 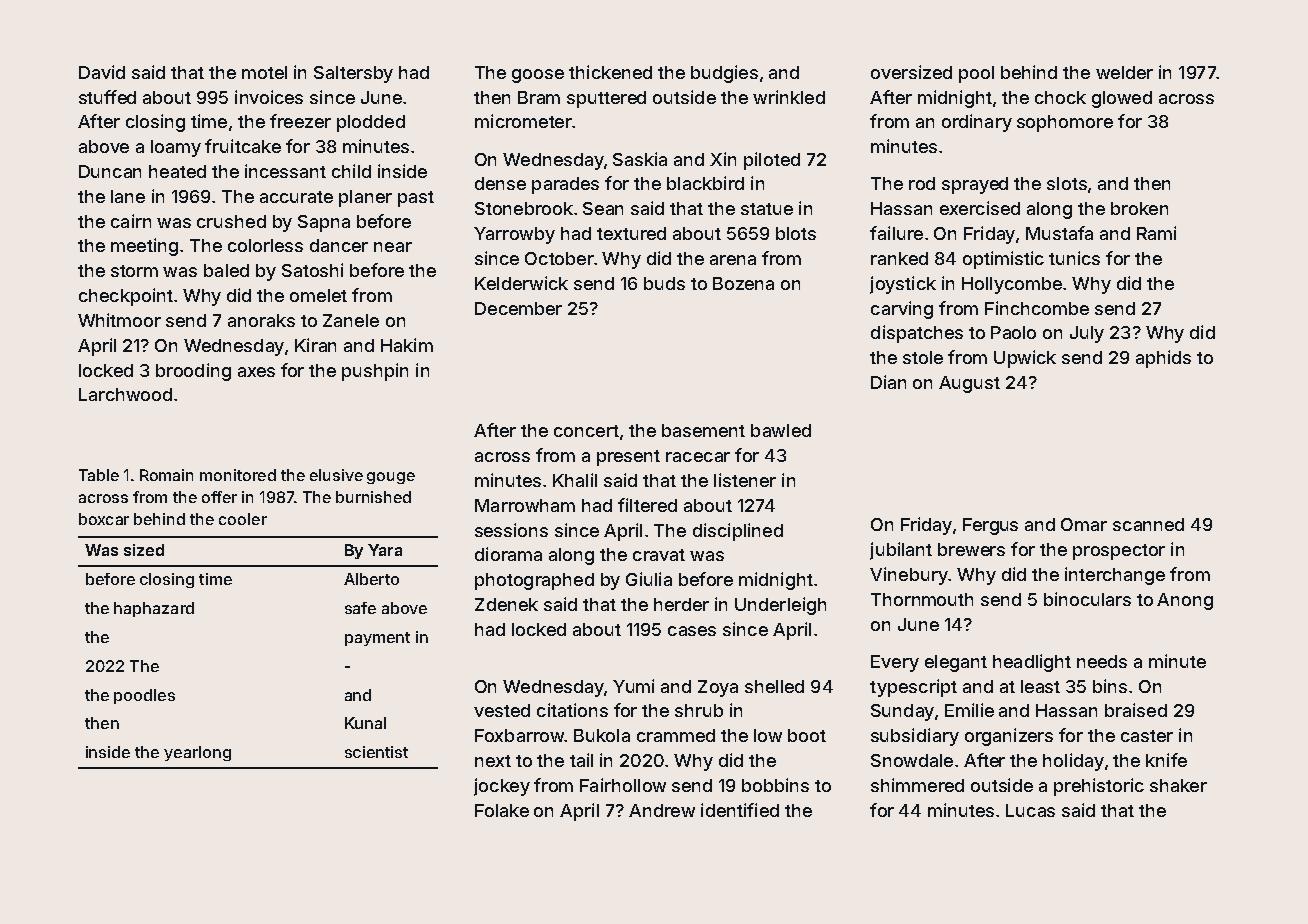 What do you see at coordinates (1163, 359) in the image?
I see `aphids` at bounding box center [1163, 359].
